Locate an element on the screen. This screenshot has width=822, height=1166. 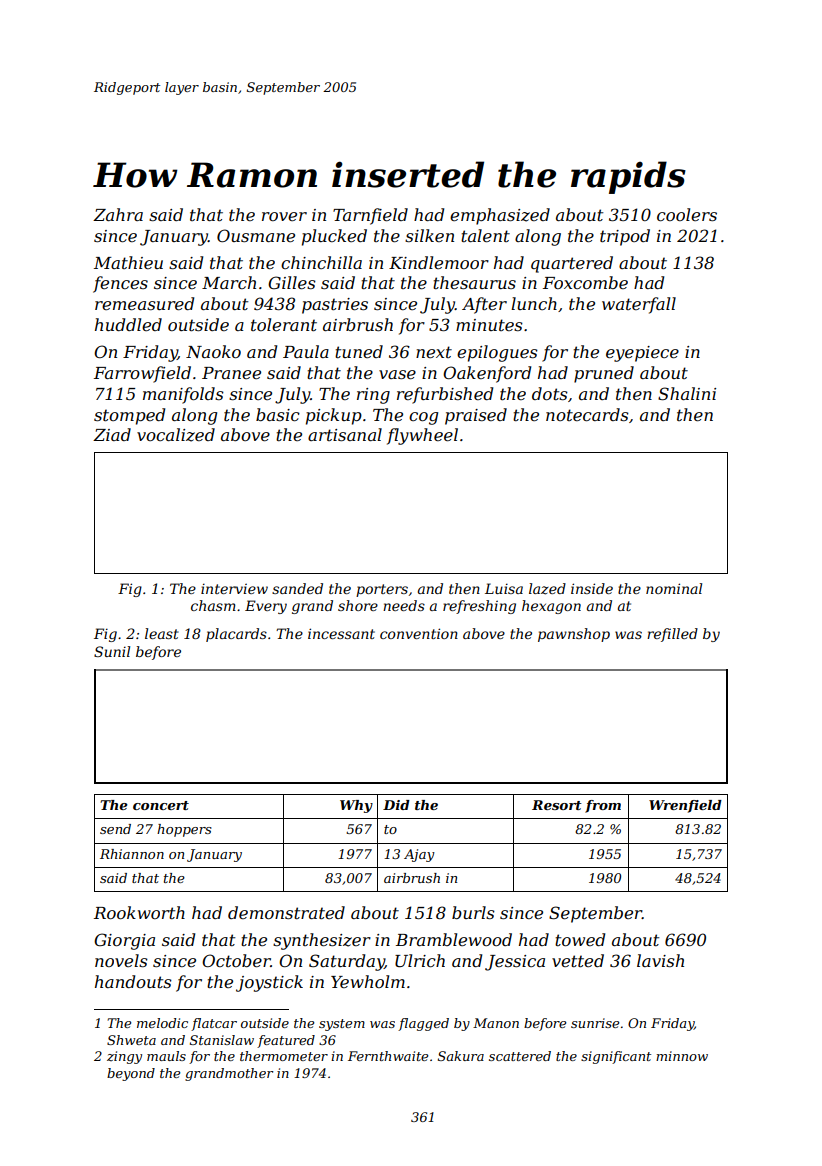
Wrenfield is located at coordinates (685, 806).
